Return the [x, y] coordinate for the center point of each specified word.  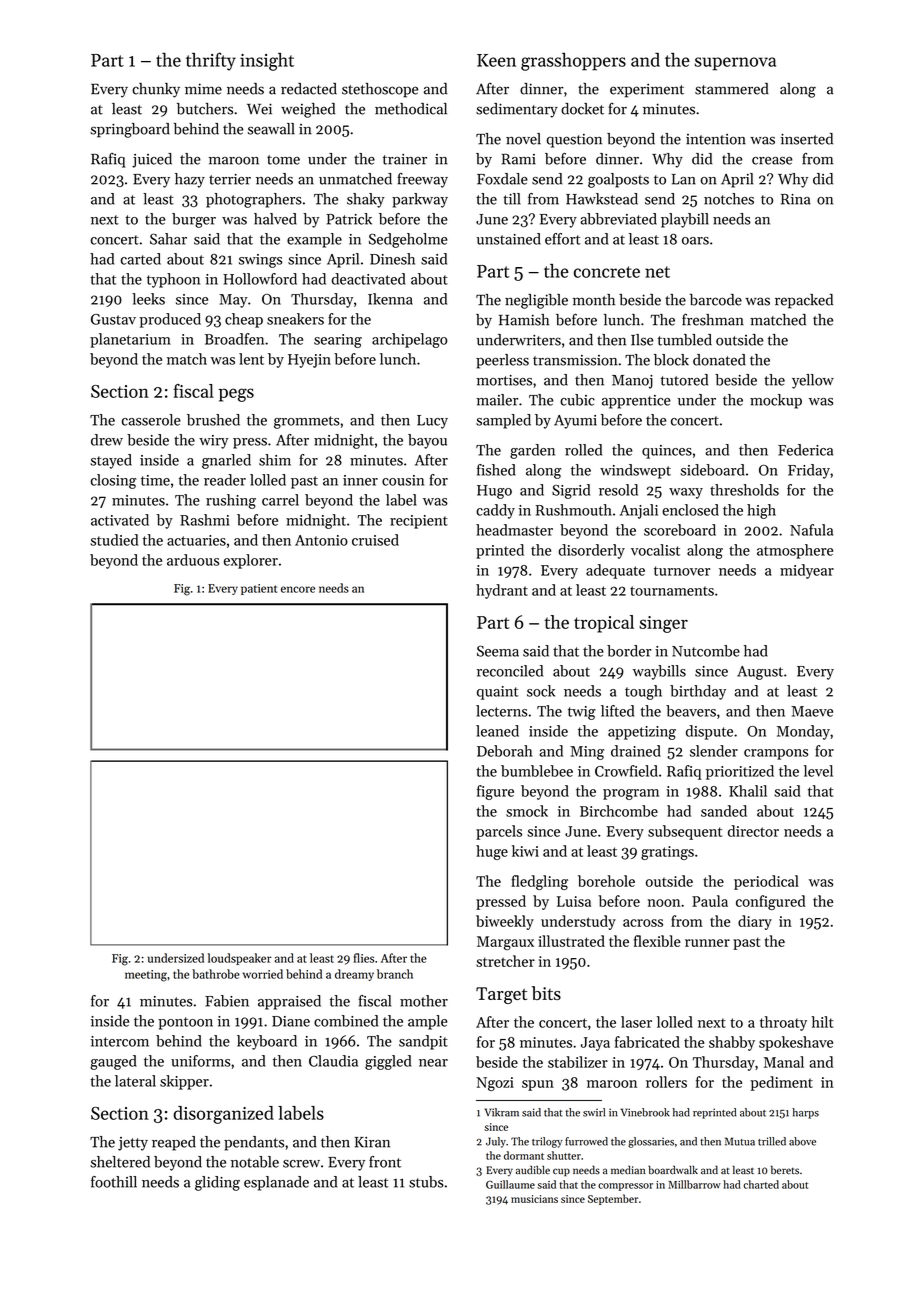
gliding [217, 1183]
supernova [735, 64]
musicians [534, 1199]
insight [267, 62]
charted [761, 1184]
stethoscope [380, 90]
